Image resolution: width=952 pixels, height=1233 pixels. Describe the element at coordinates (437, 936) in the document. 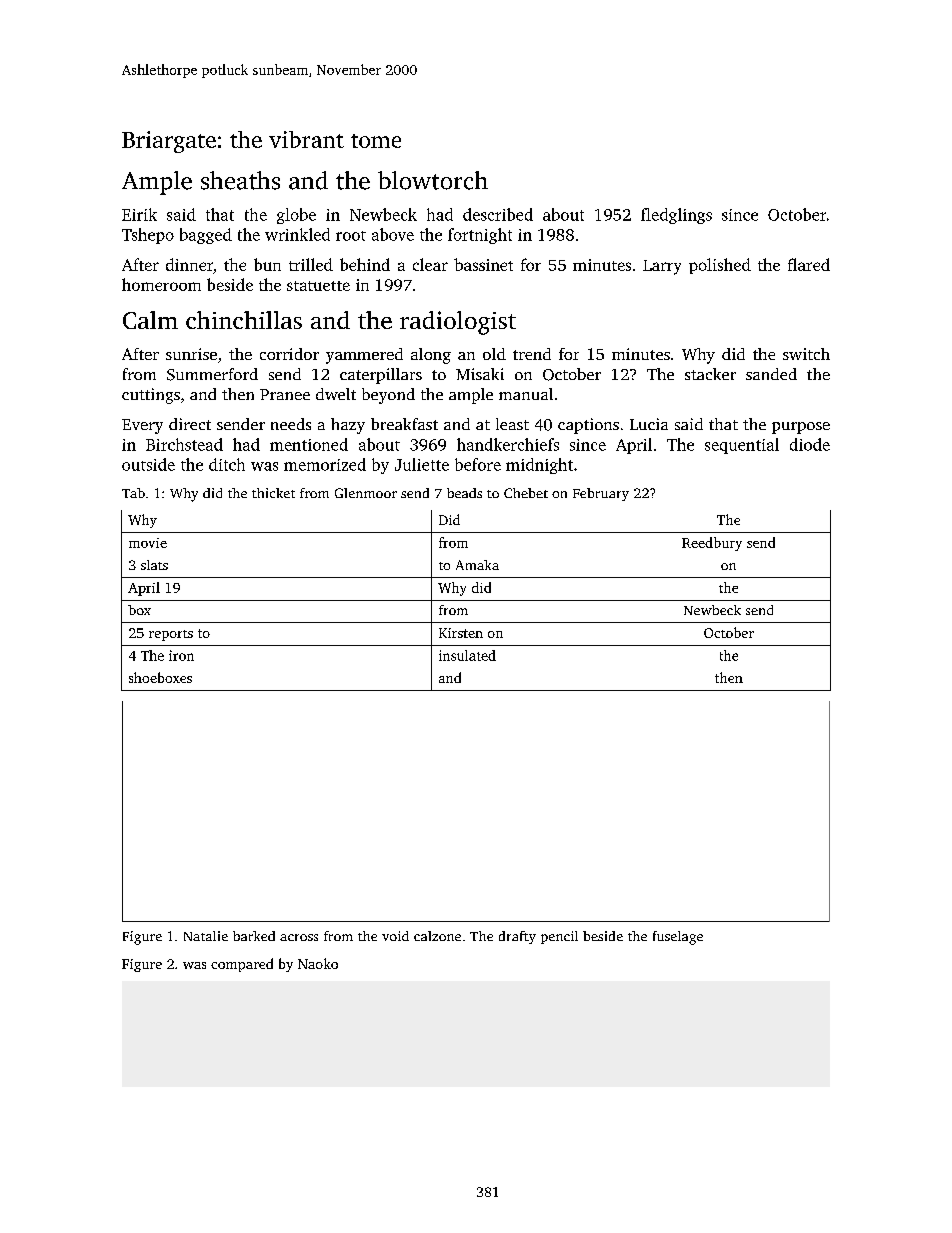

I see `calzone` at that location.
